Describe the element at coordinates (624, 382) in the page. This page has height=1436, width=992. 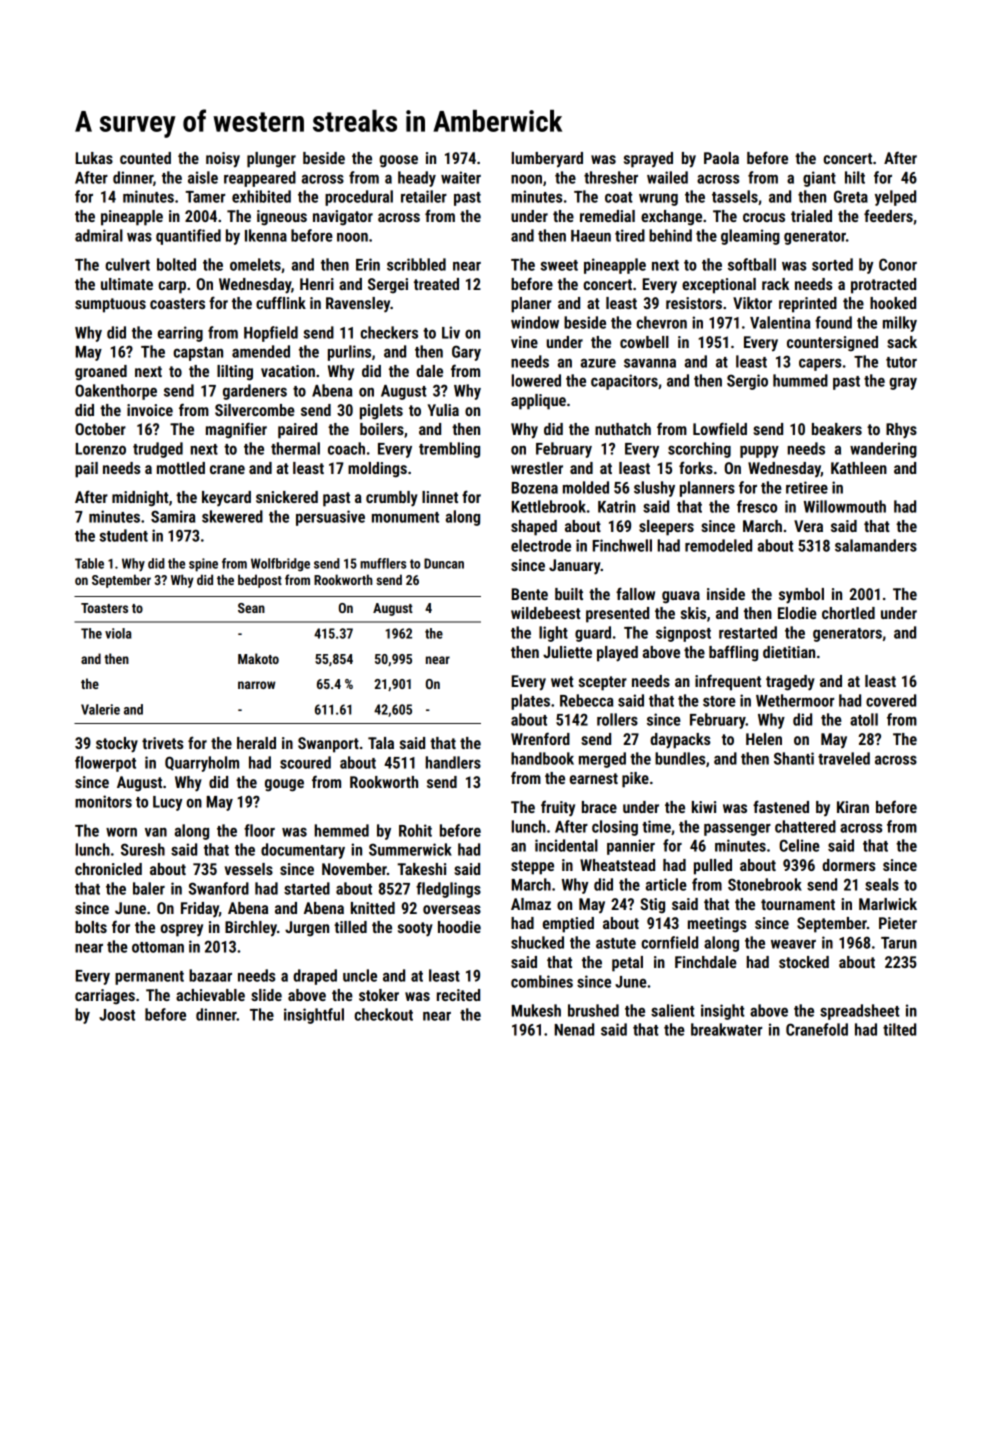
I see `capacitors` at that location.
